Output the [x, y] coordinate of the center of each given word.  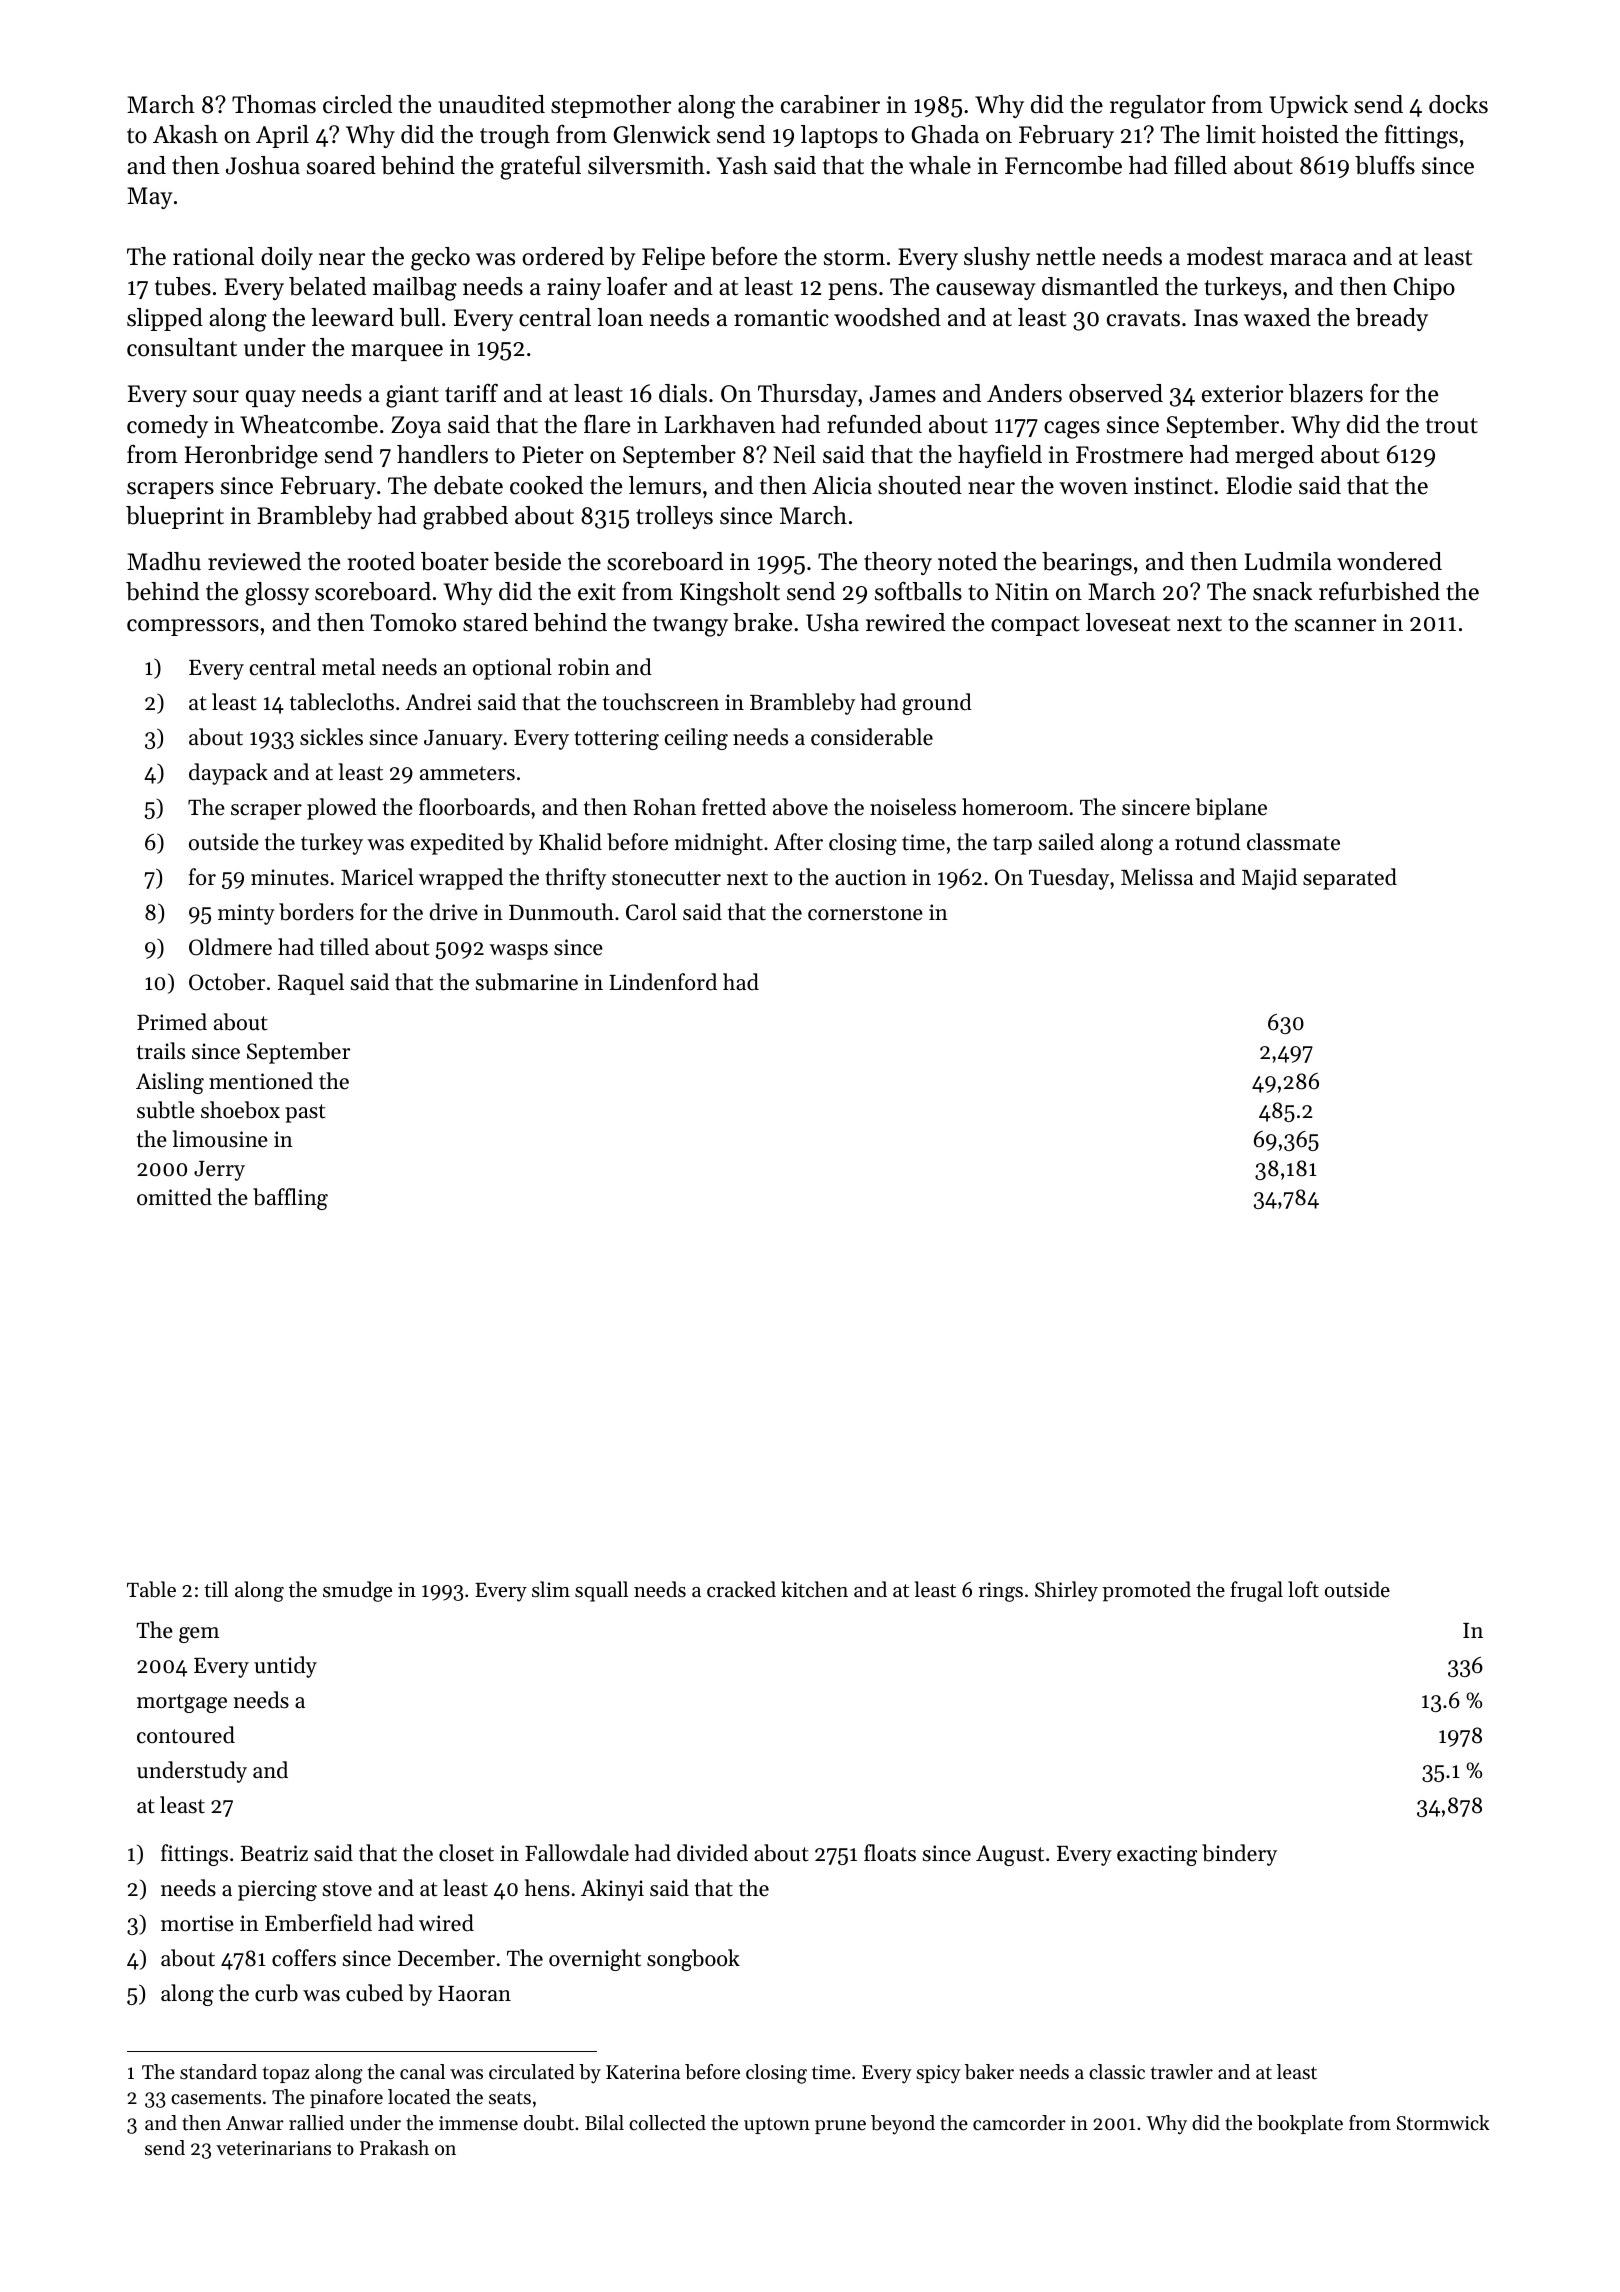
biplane [1231, 809]
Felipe [673, 258]
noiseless [913, 807]
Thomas [274, 104]
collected [667, 2123]
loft [1303, 1589]
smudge [357, 1591]
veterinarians [273, 2148]
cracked [741, 1589]
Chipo [1424, 288]
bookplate [1300, 2124]
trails [161, 1051]
